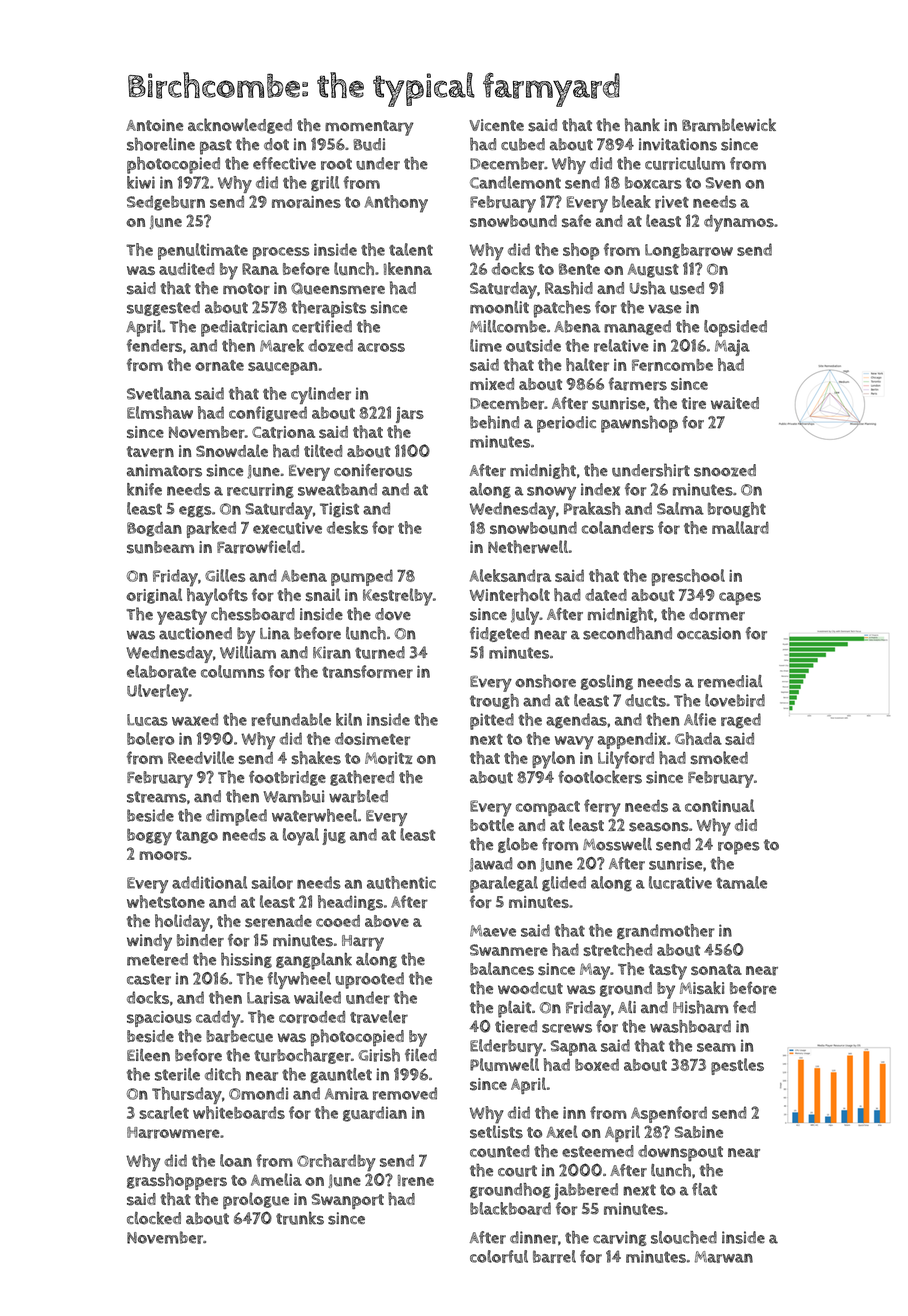 This document has height=1316, width=908. I want to click on penultimate, so click(203, 251).
